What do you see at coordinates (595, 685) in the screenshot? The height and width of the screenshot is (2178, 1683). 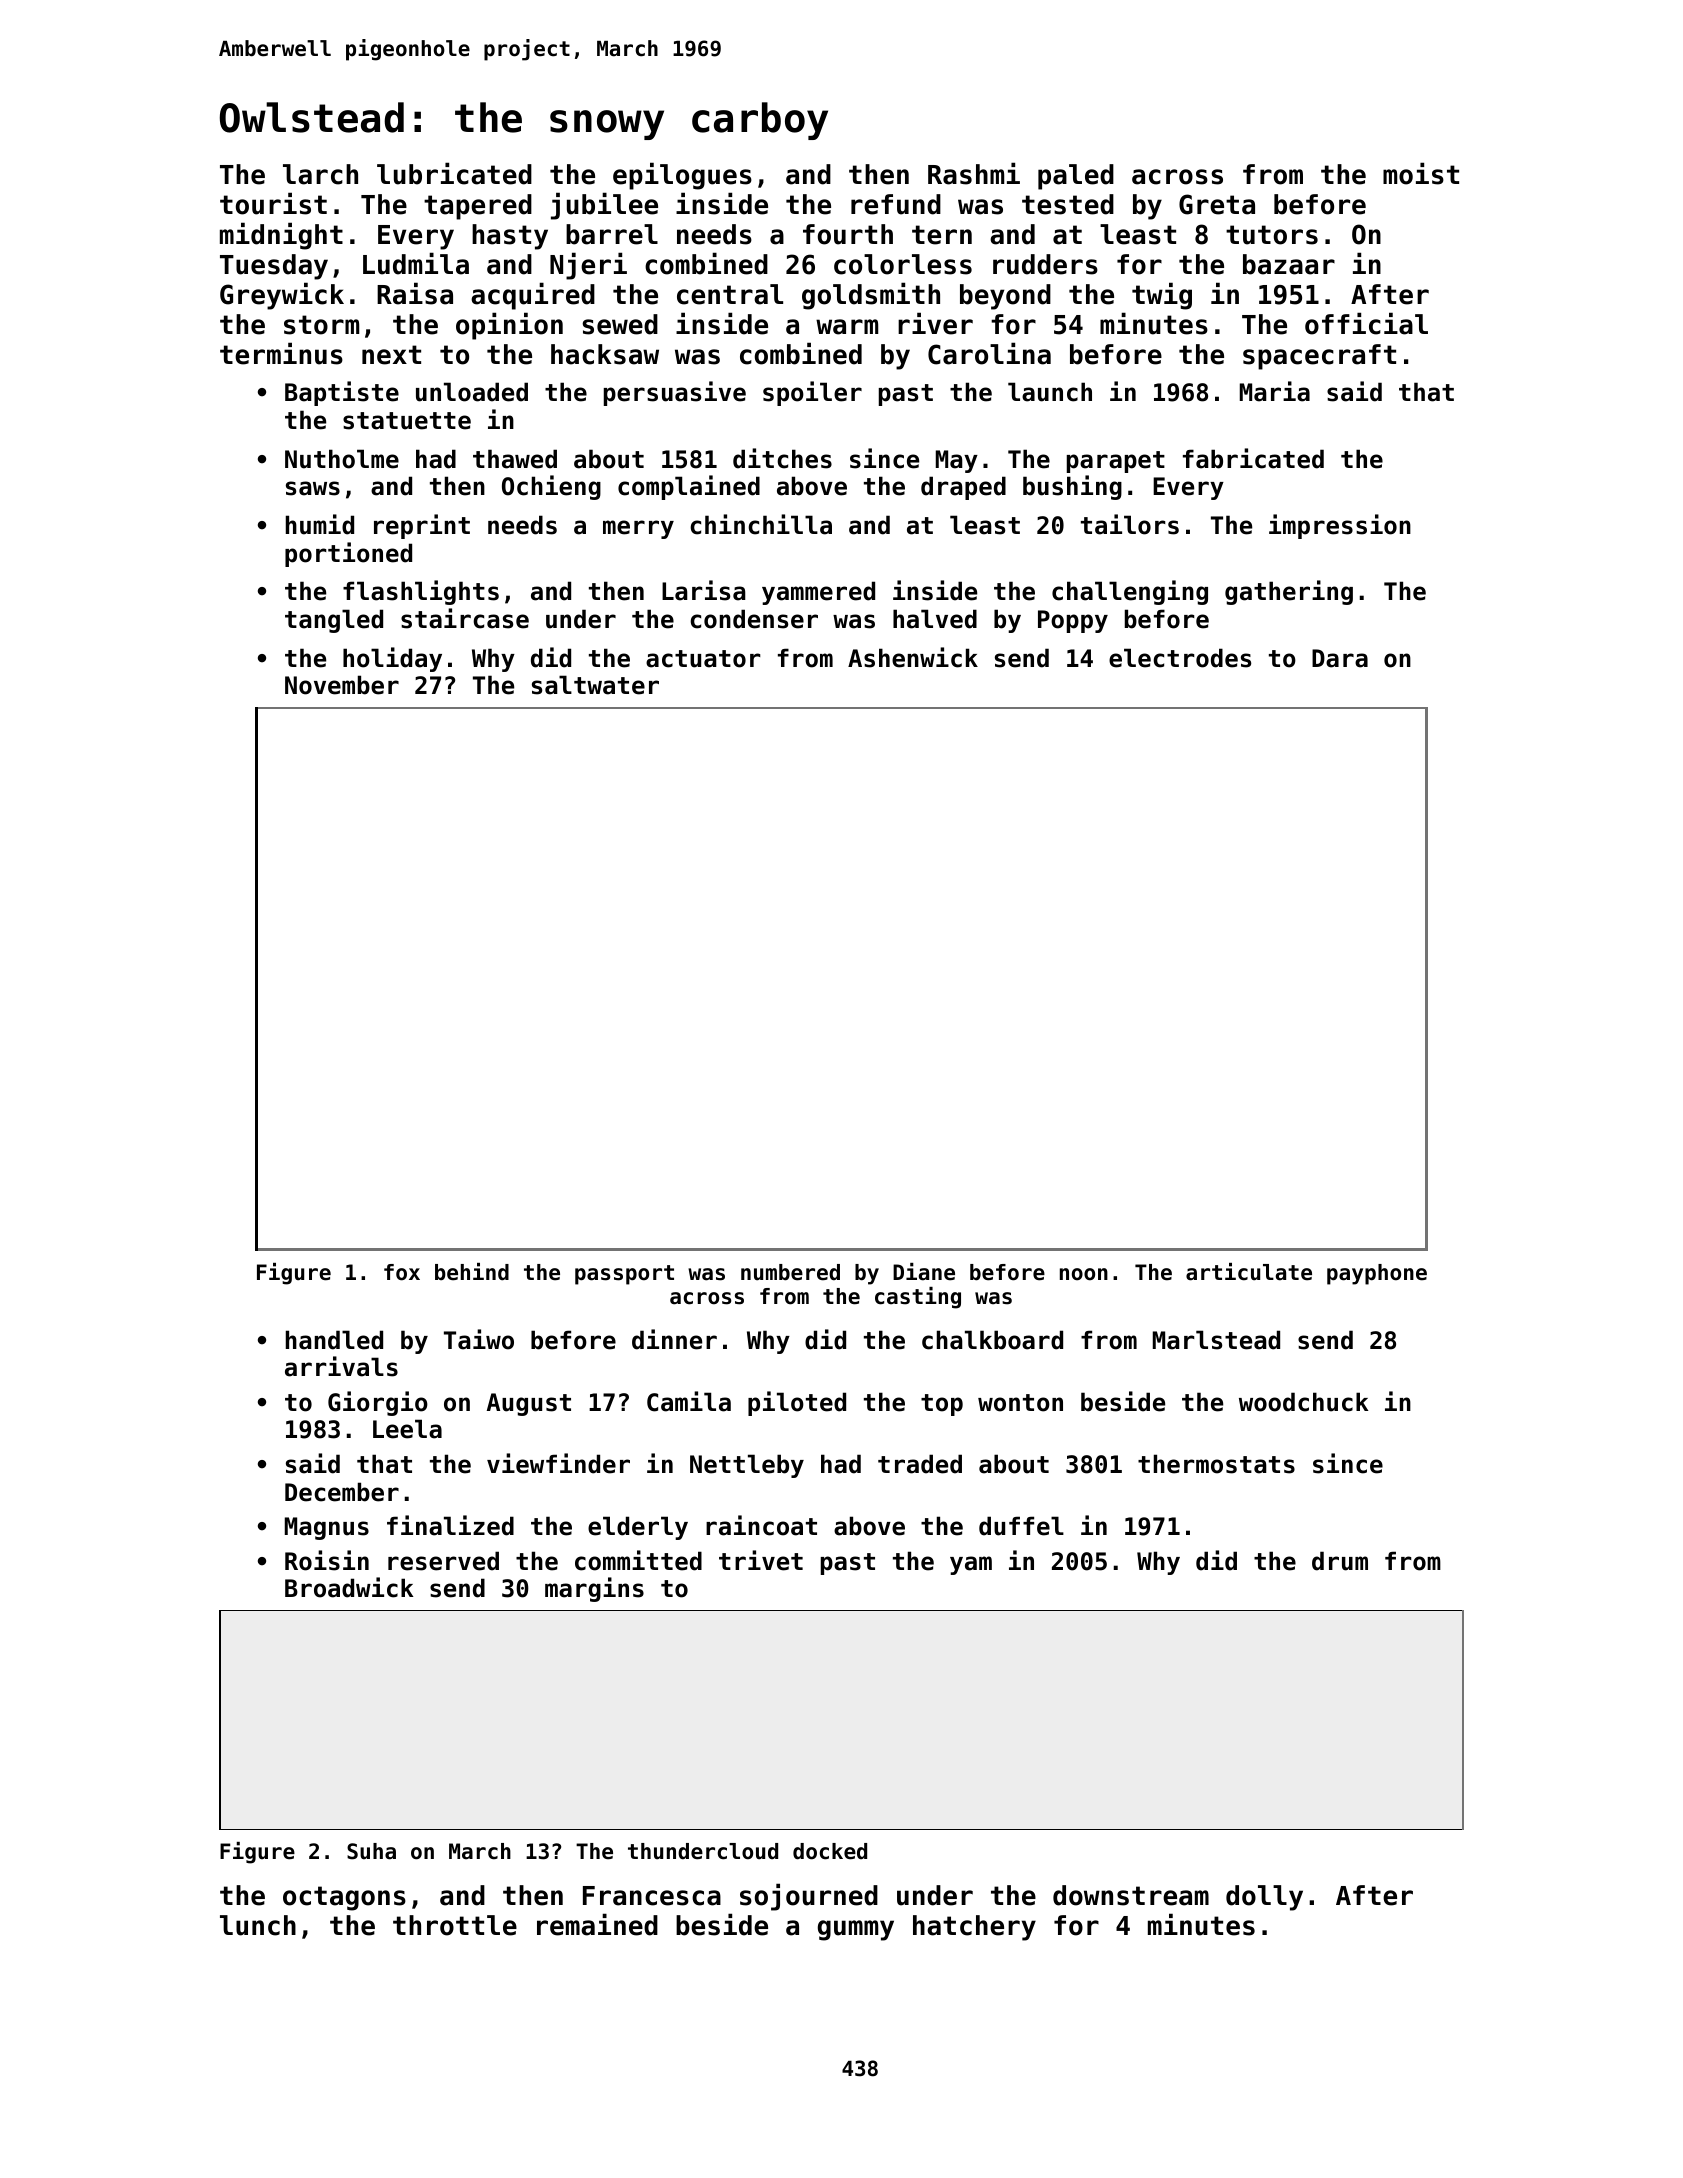 I see `saltwater` at bounding box center [595, 685].
